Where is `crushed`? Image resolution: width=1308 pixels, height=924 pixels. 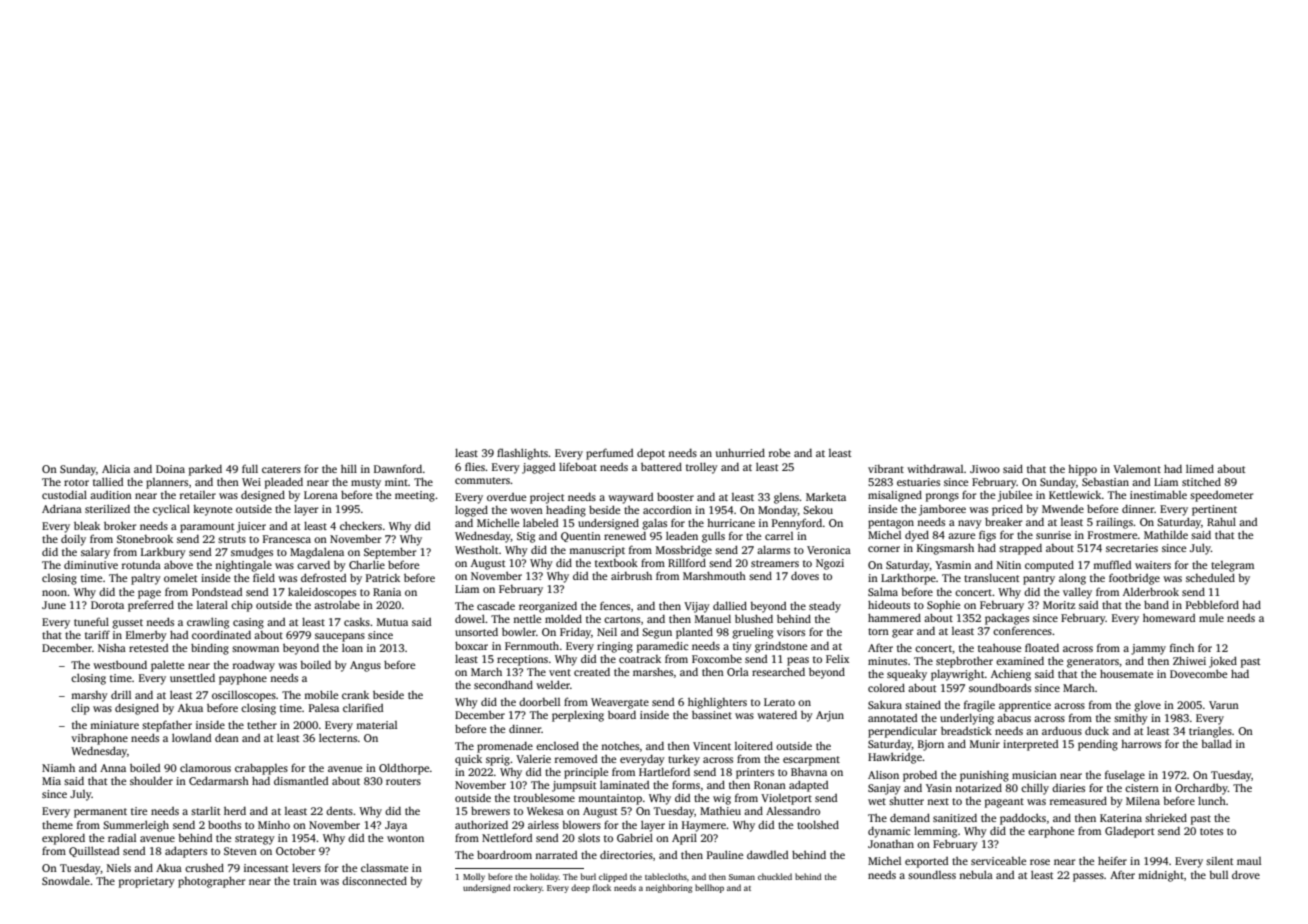 crushed is located at coordinates (204, 867).
